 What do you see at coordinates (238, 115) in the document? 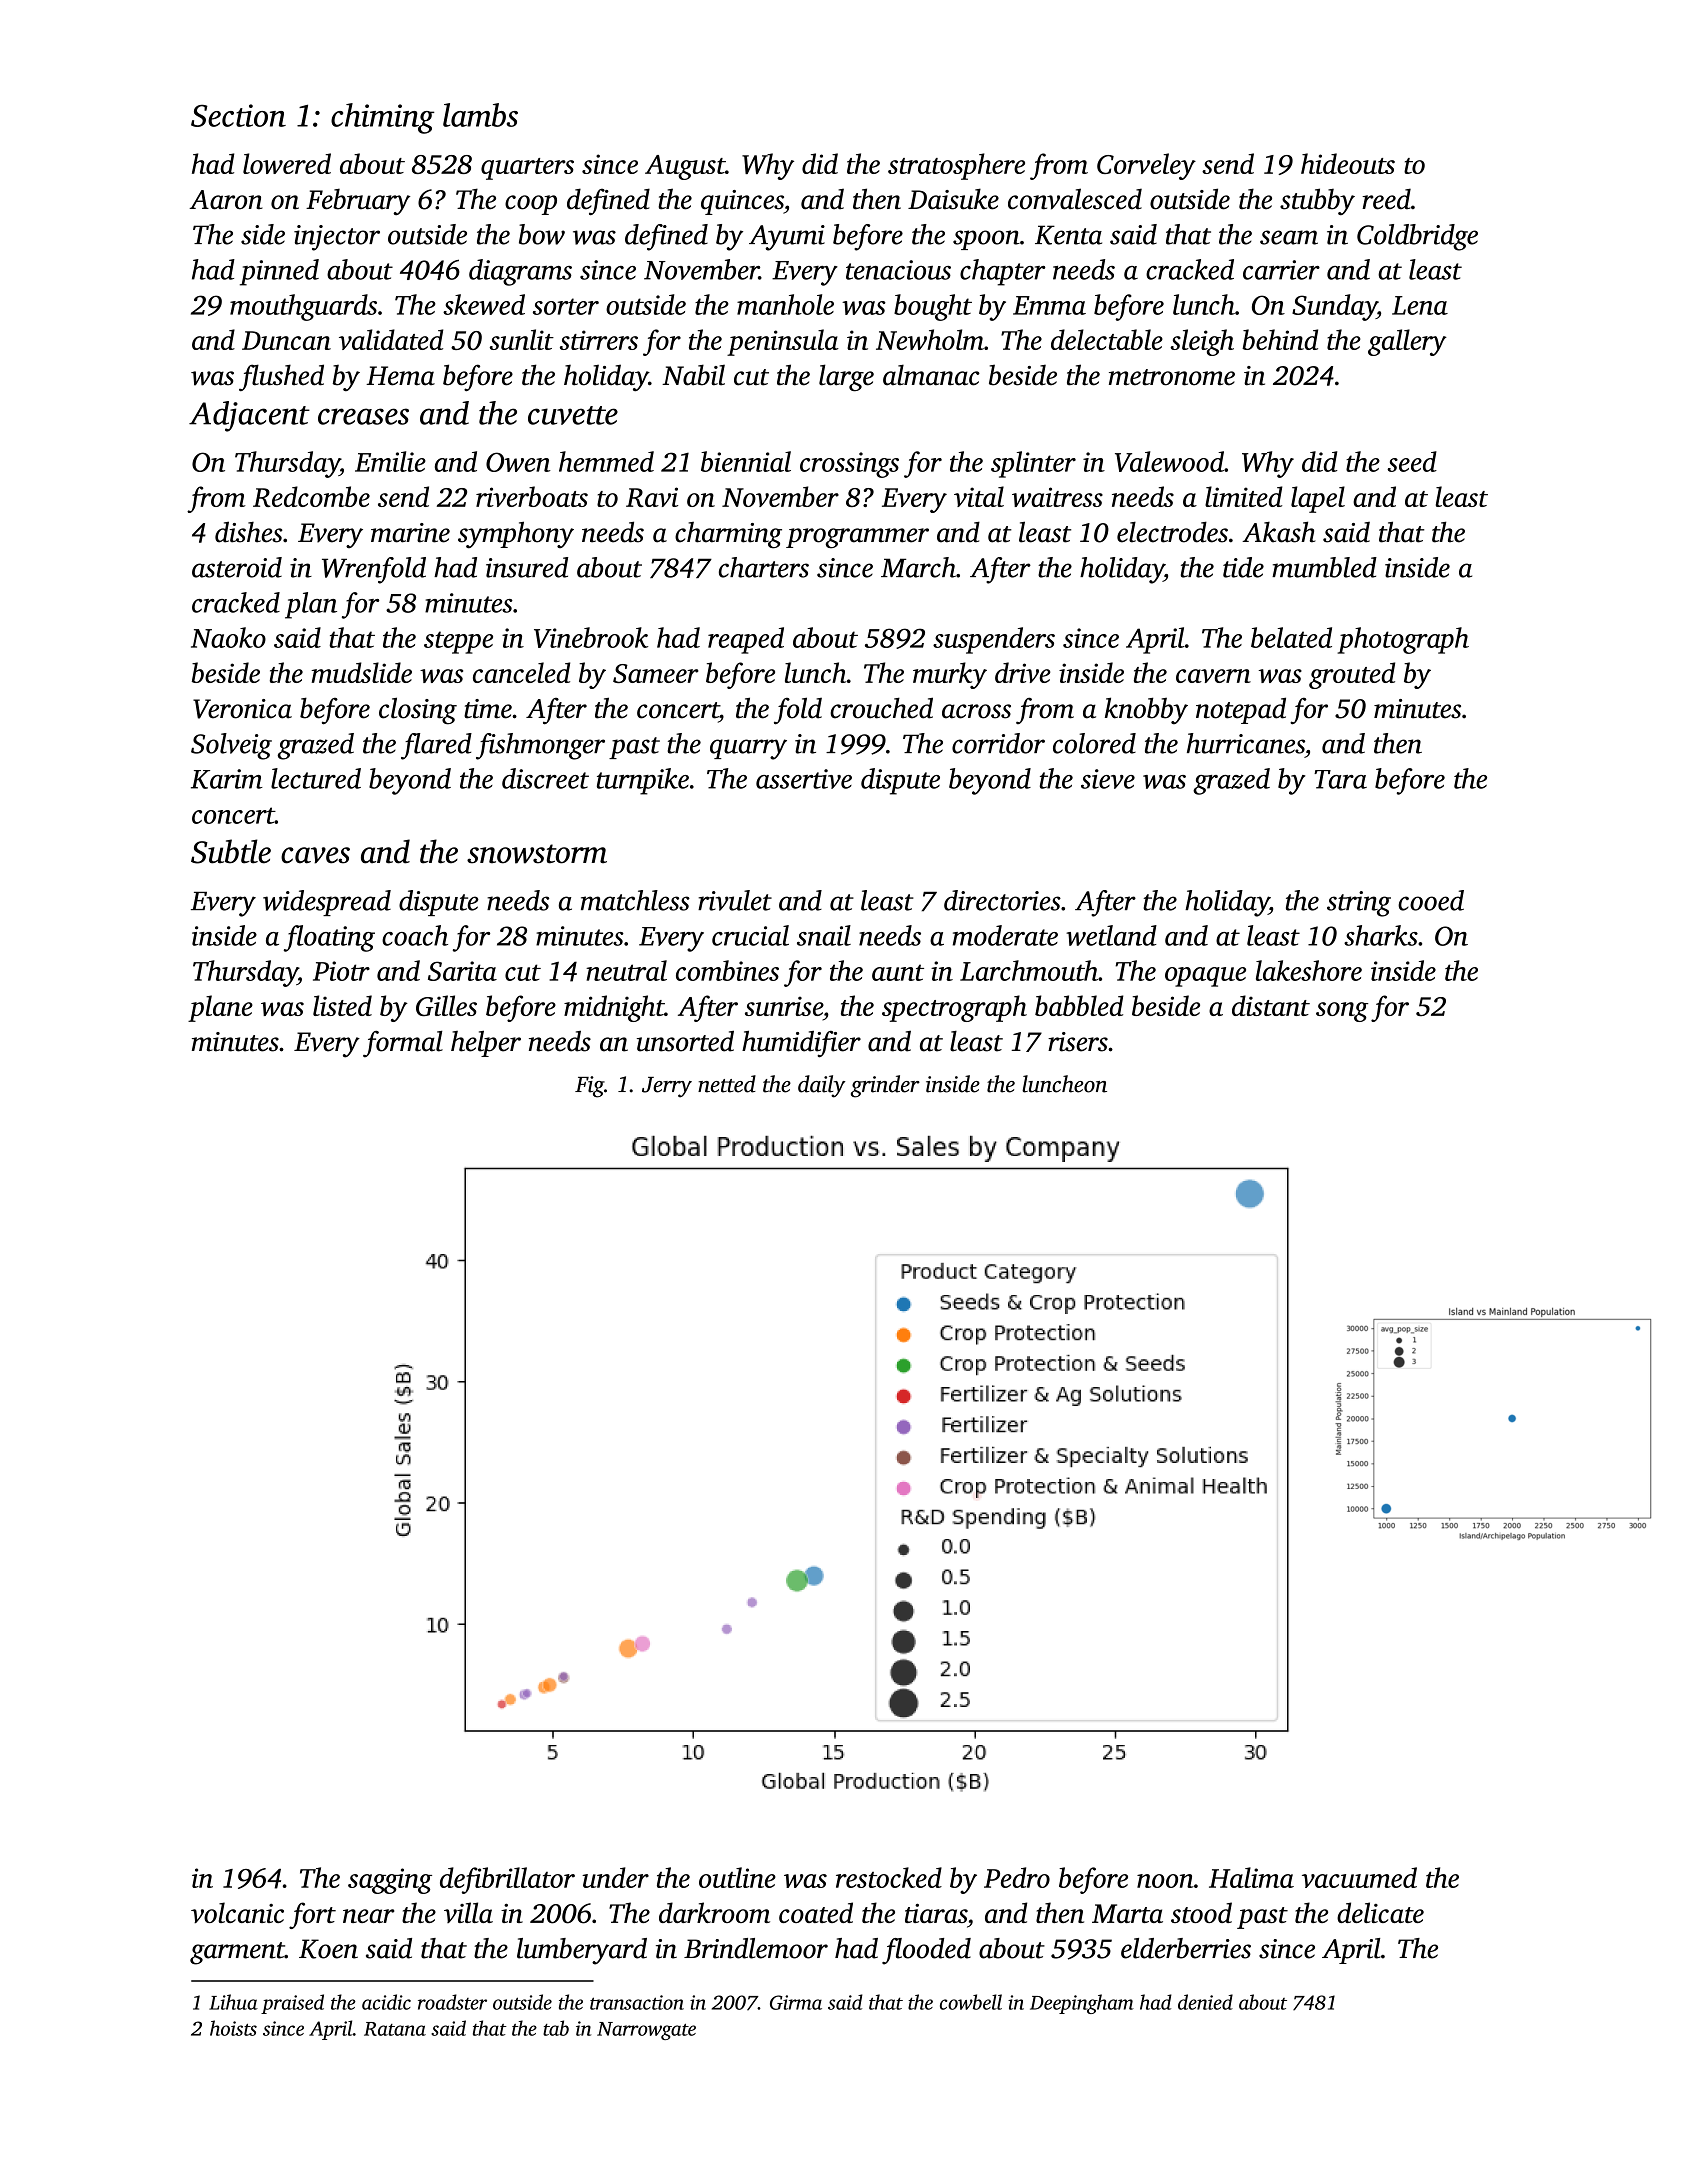
I see `Section` at bounding box center [238, 115].
